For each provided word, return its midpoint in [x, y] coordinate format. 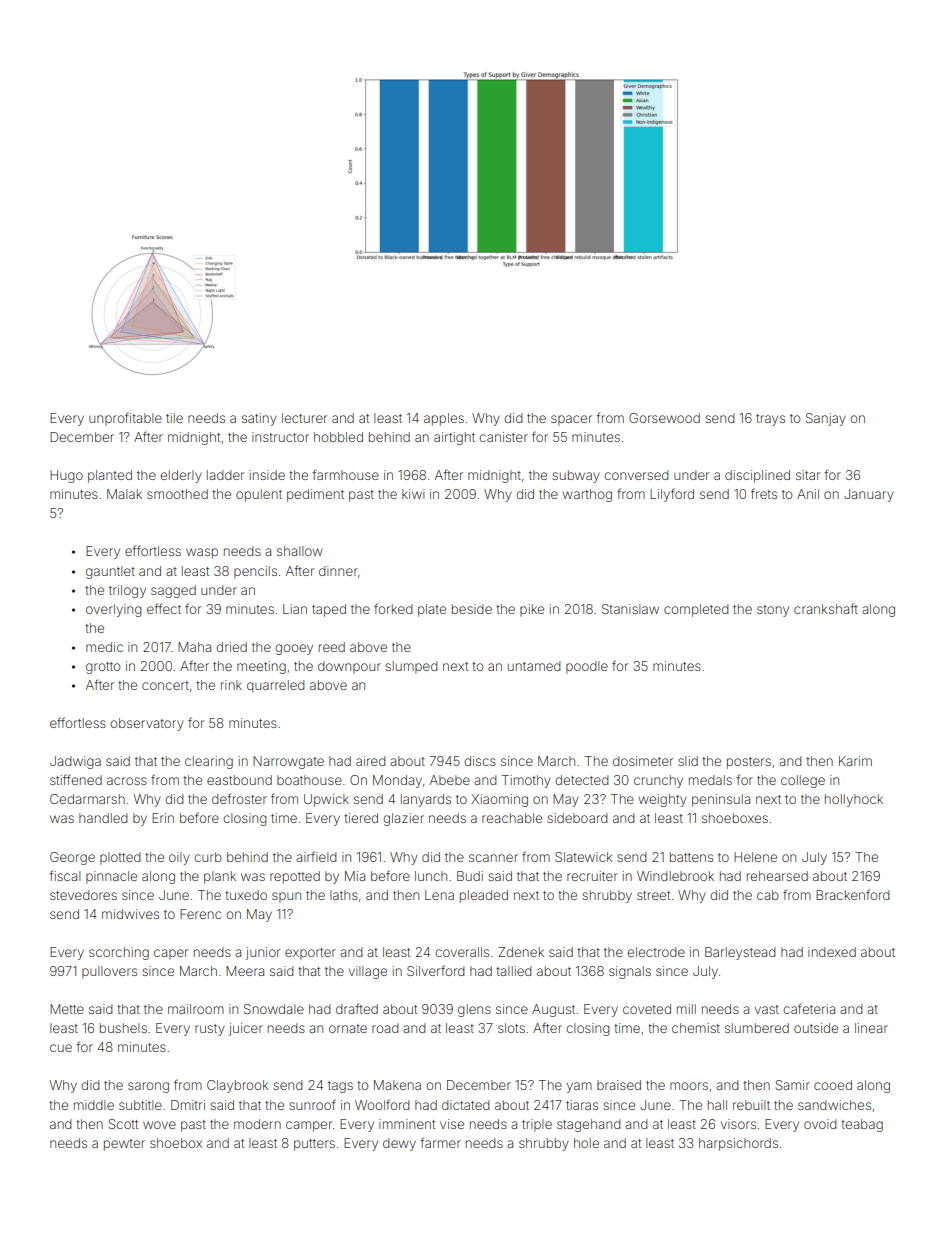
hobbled [338, 437]
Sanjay [826, 419]
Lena [439, 895]
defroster [239, 798]
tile [174, 418]
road [385, 1028]
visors [738, 1124]
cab [768, 895]
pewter [124, 1145]
